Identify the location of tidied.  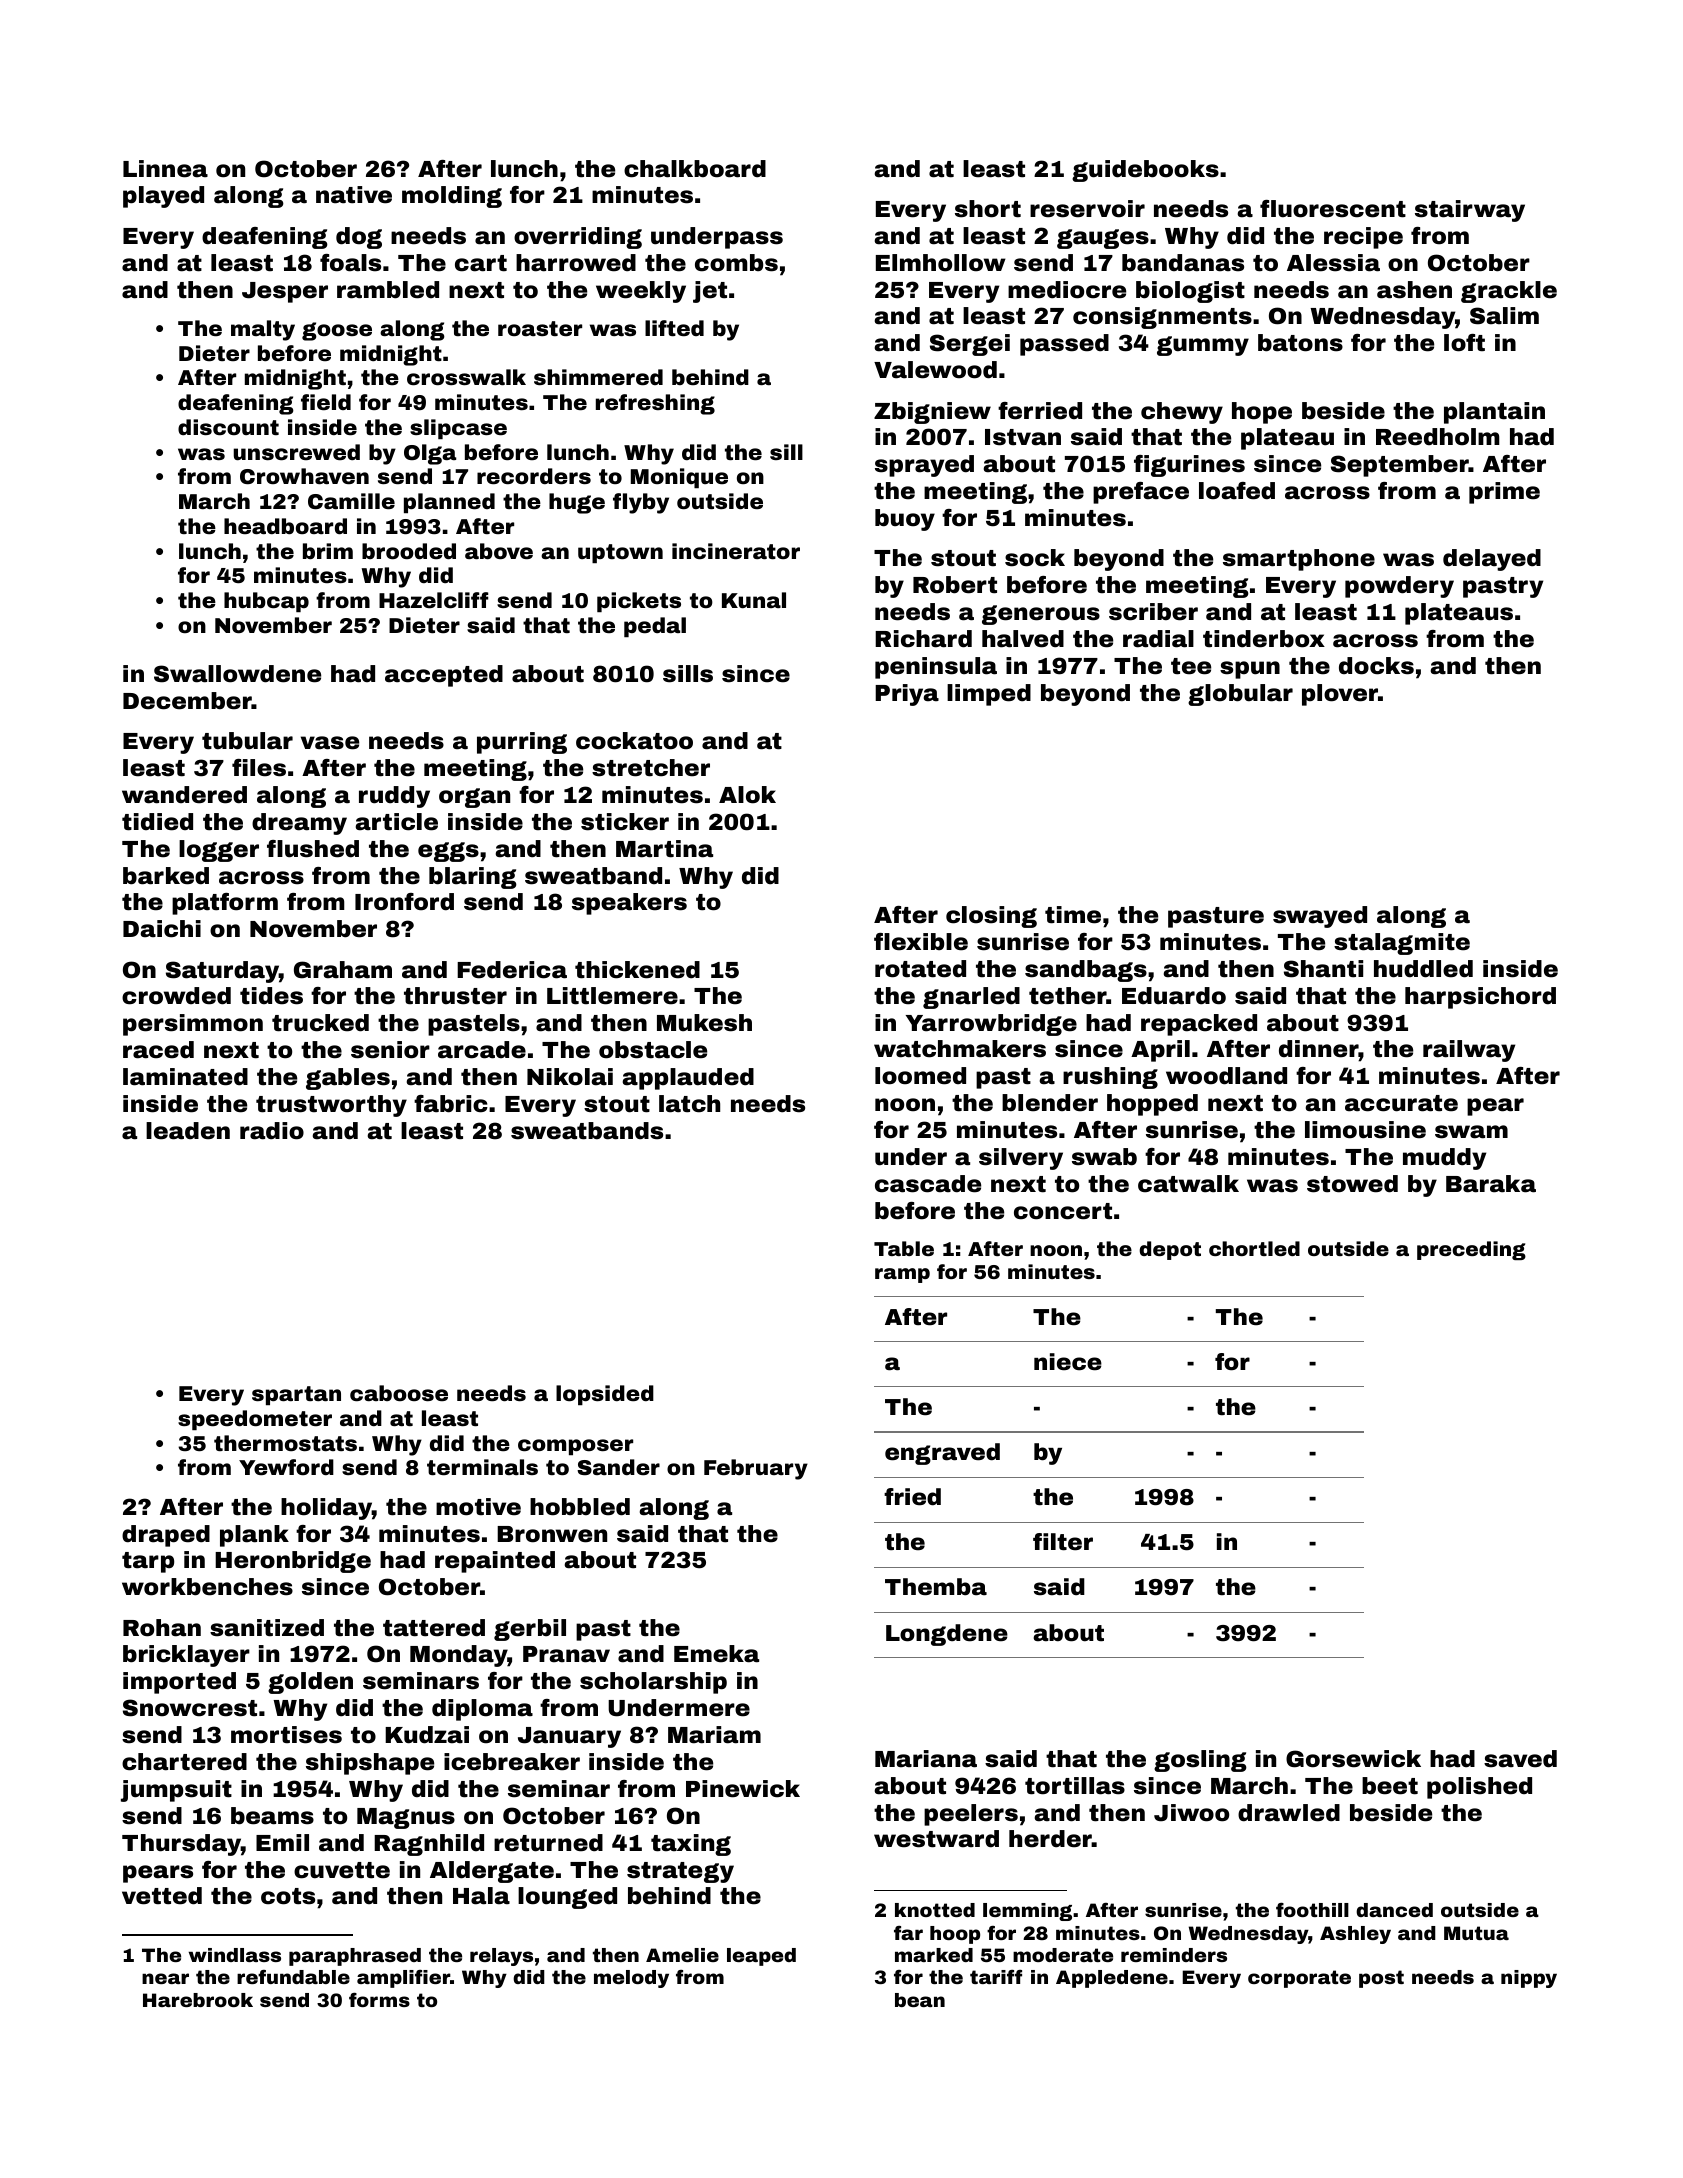
(157, 822).
